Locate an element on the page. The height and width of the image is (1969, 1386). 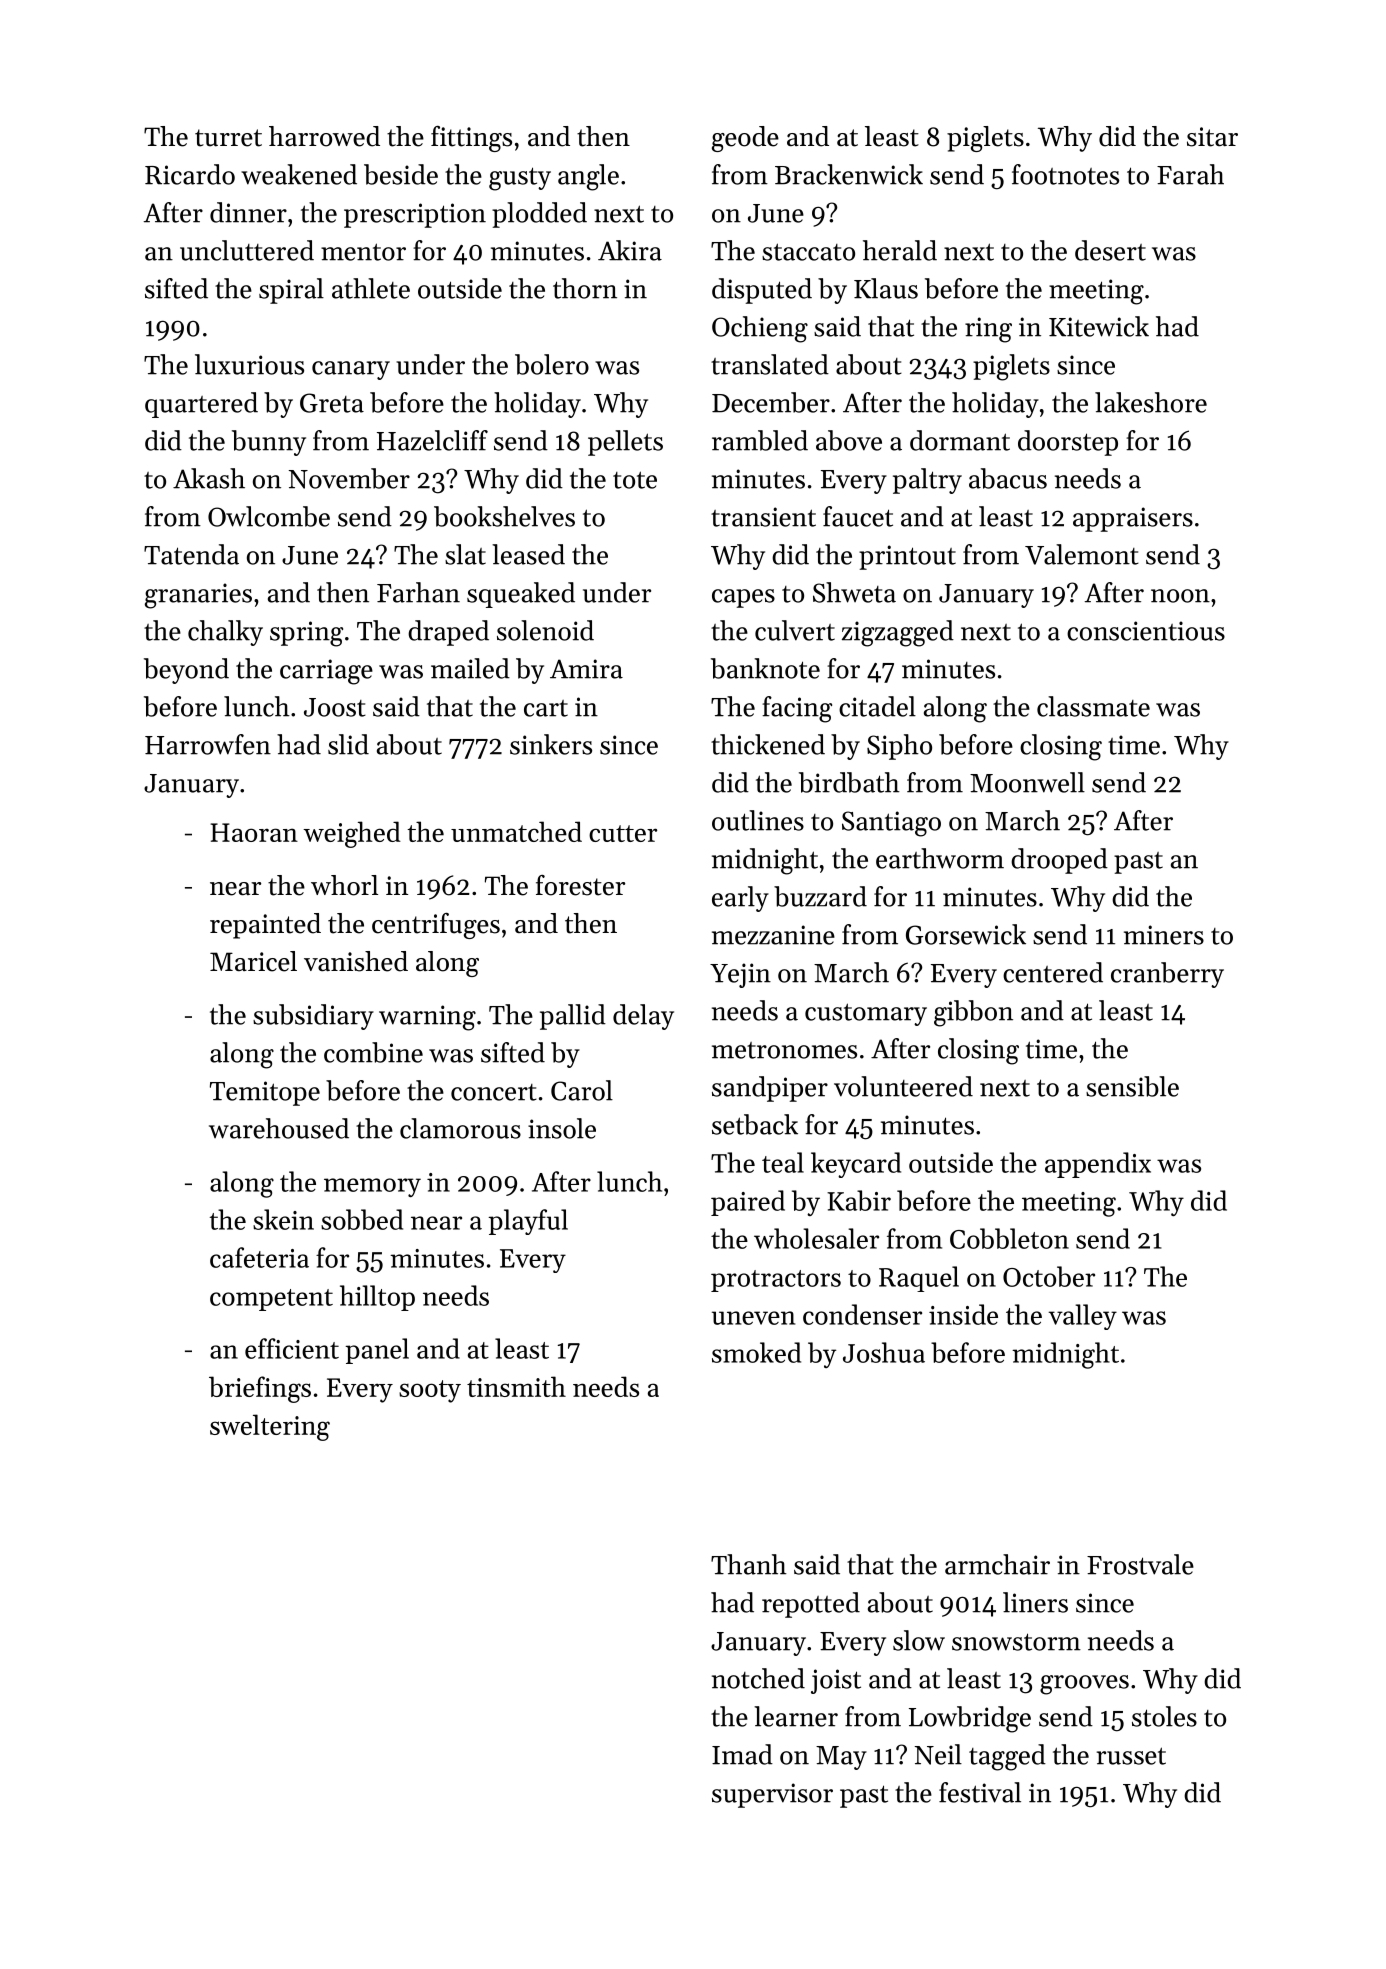
turret is located at coordinates (228, 138).
